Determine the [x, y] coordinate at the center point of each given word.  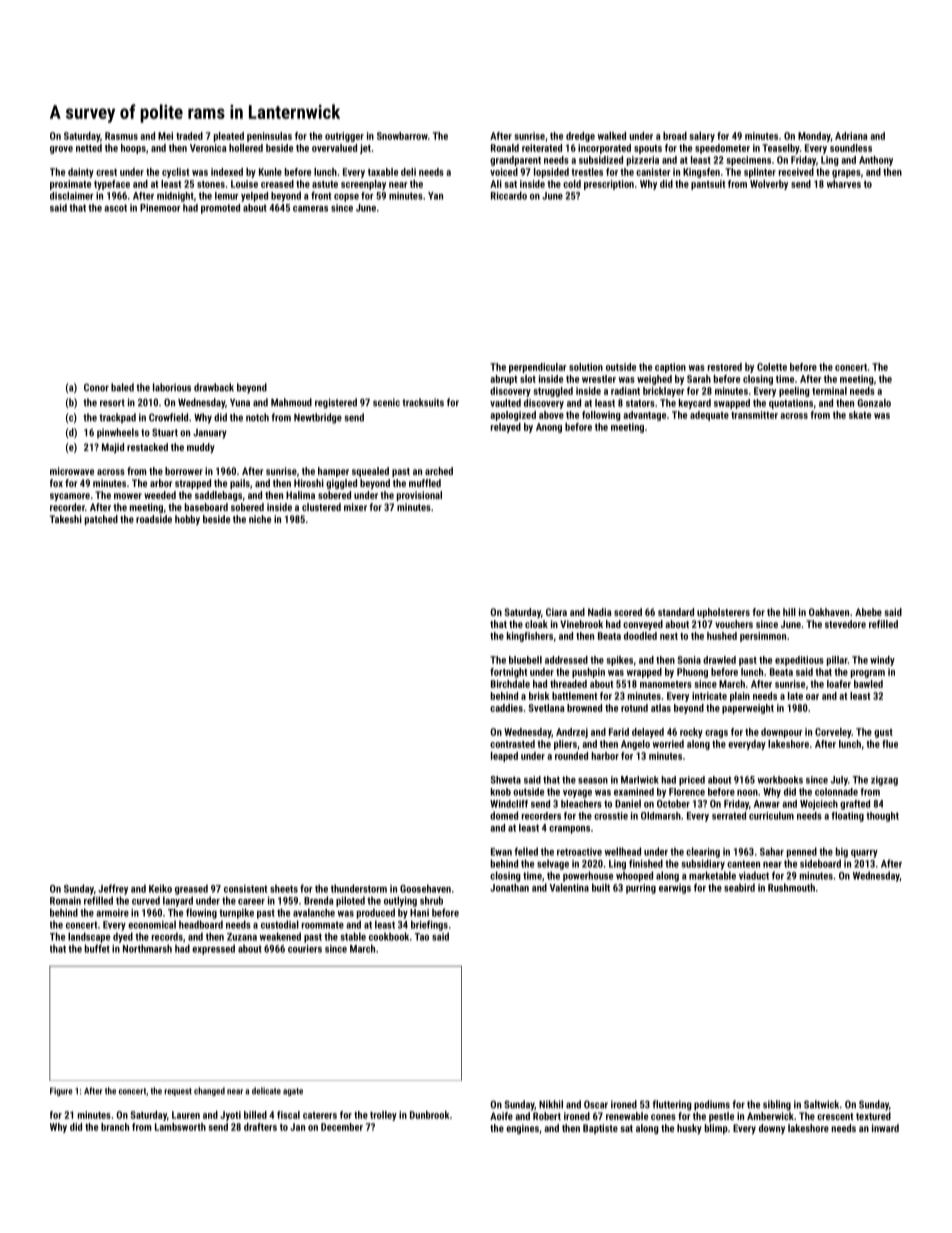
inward [885, 1128]
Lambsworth [180, 1127]
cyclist [175, 173]
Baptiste [600, 1129]
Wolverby [769, 185]
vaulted [505, 403]
